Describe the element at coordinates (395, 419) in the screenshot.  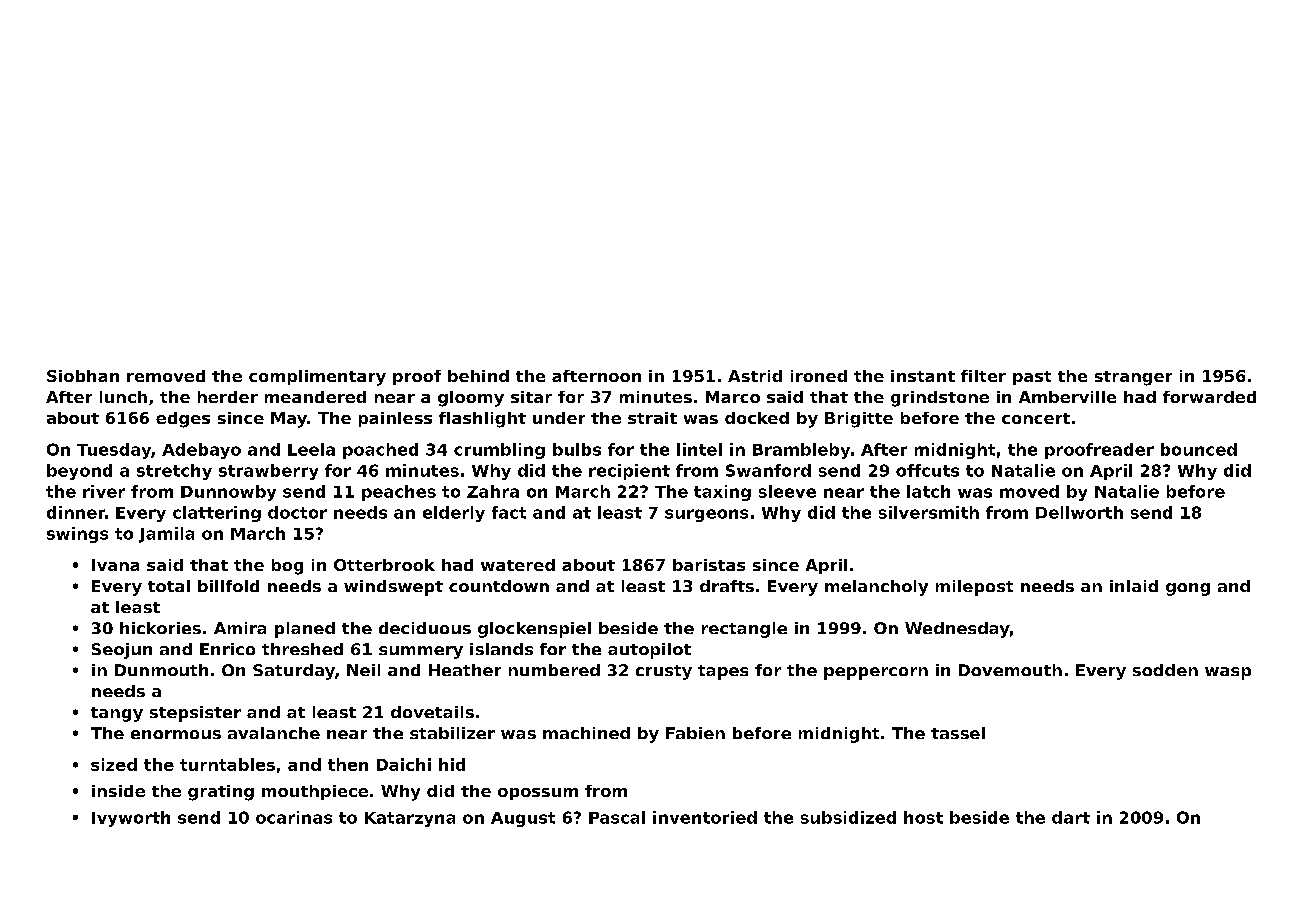
I see `painless` at that location.
